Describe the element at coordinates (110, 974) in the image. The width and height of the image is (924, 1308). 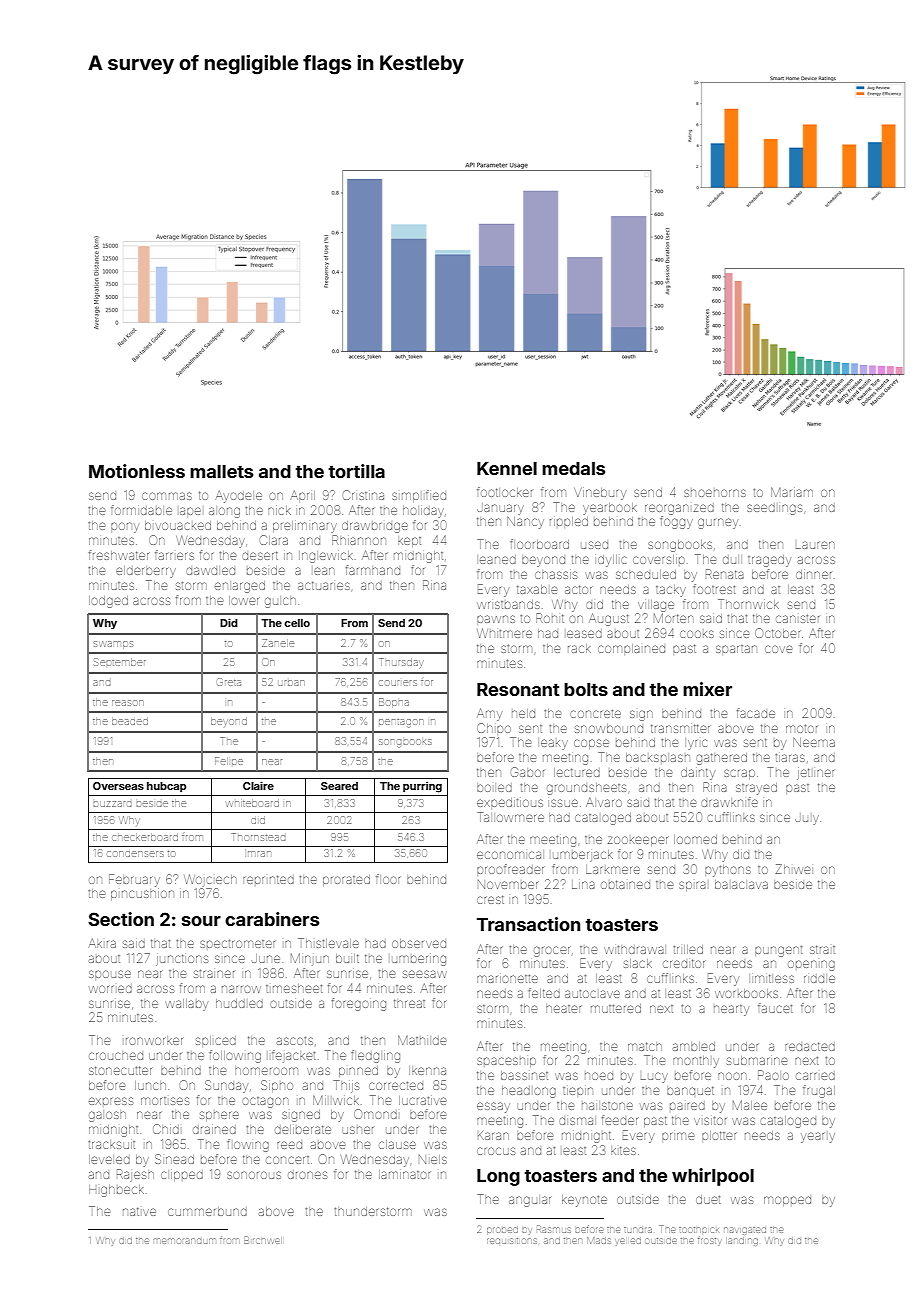
I see `spouse` at that location.
